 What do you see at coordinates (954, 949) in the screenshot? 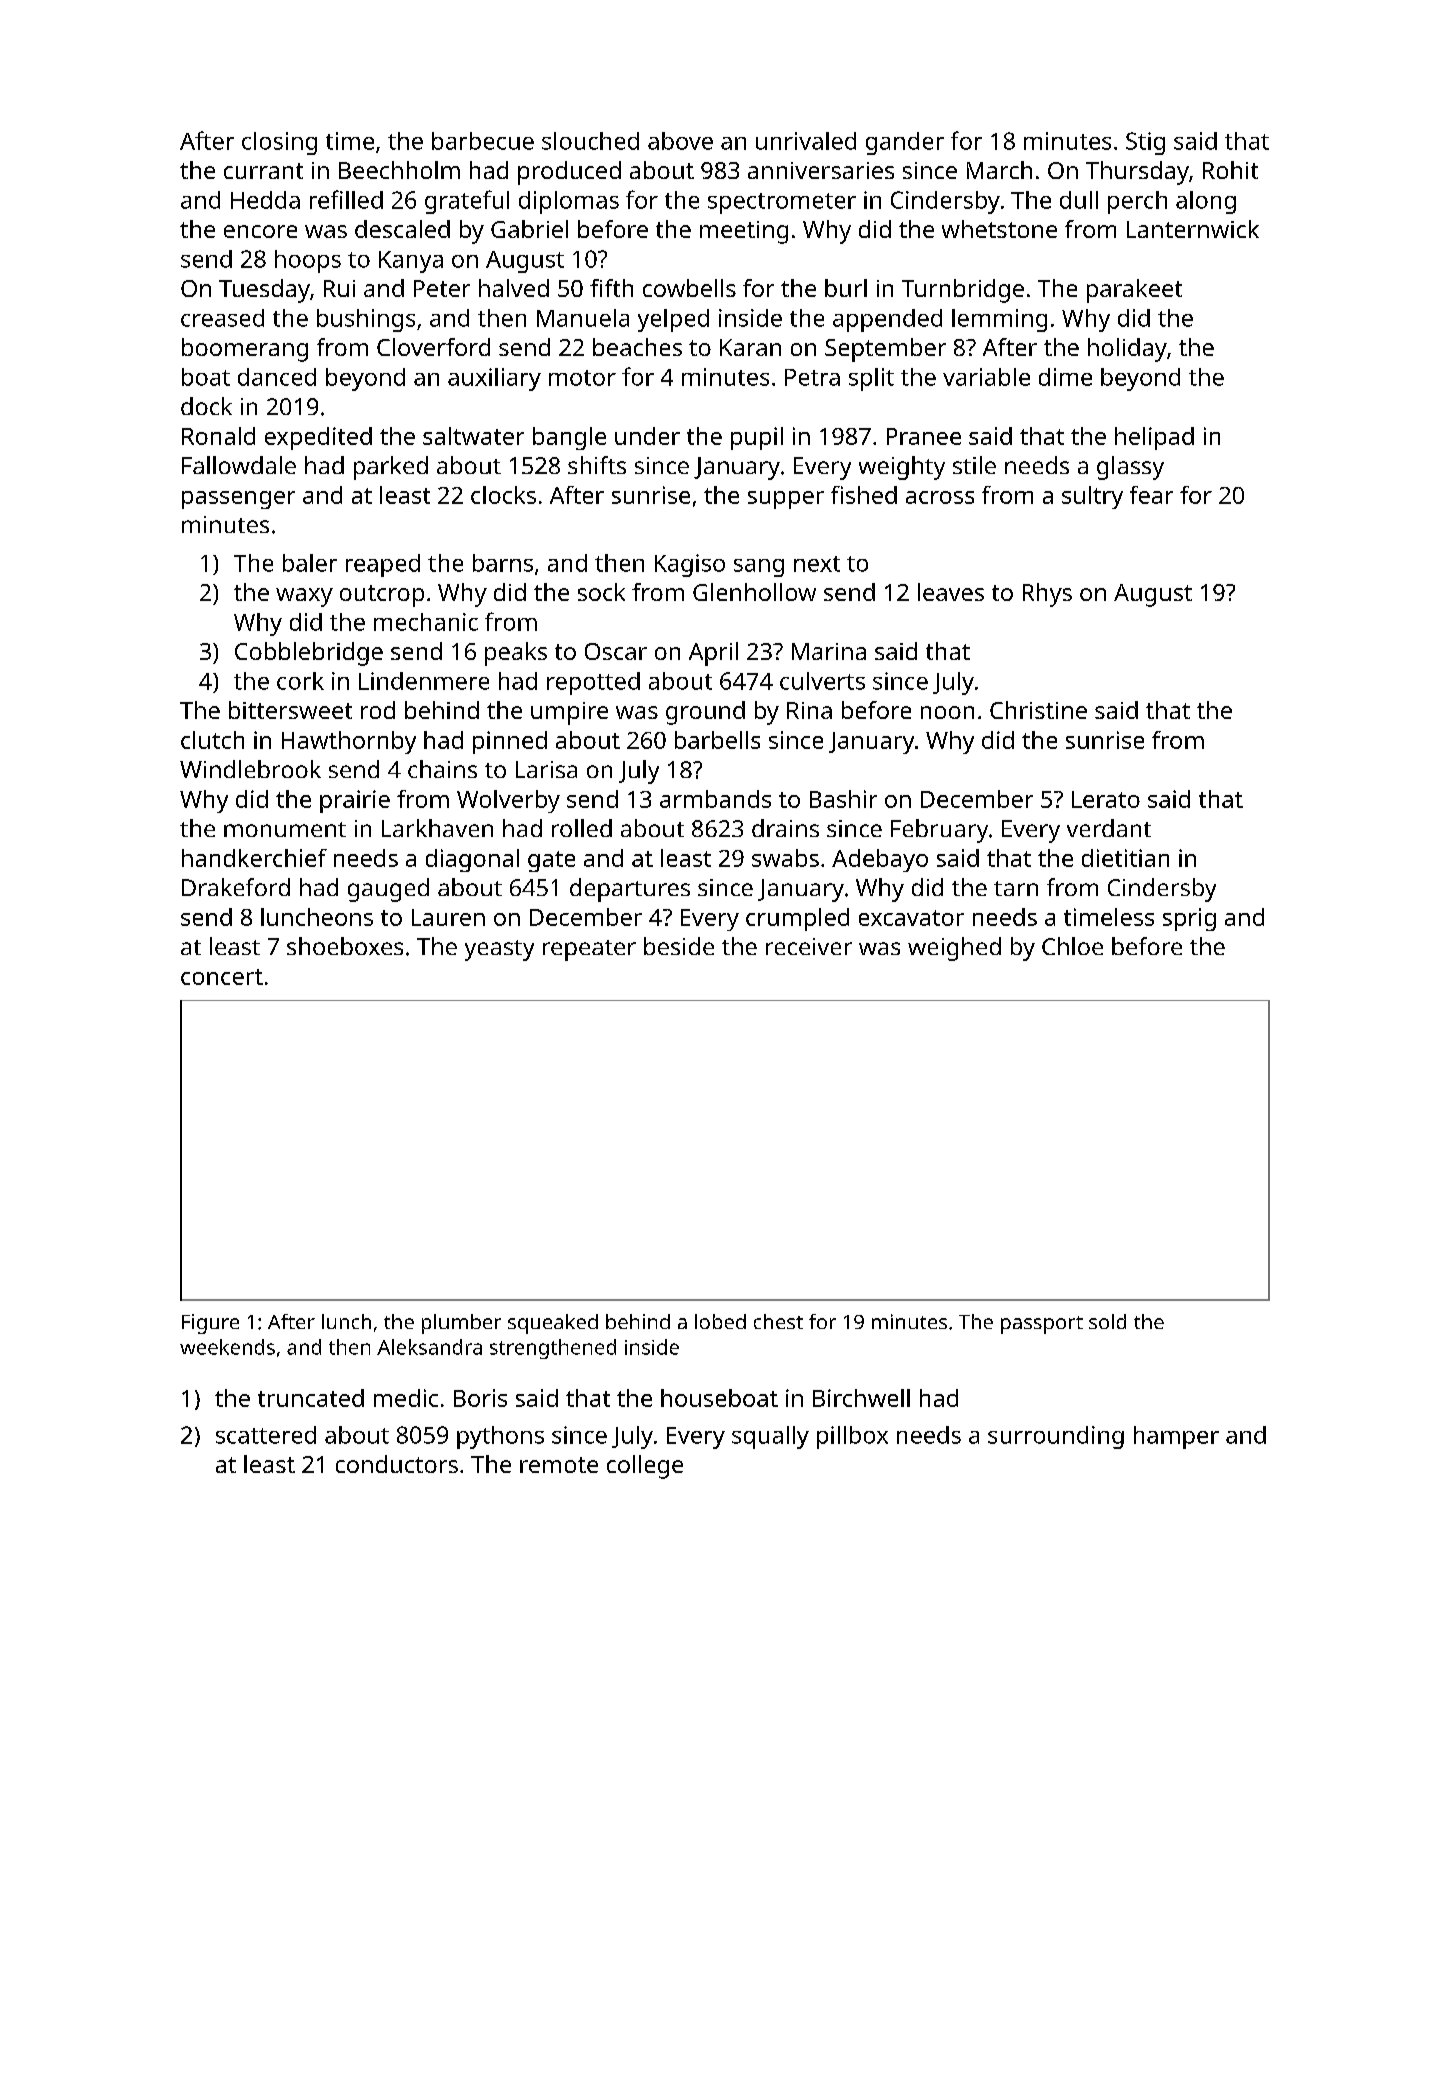
I see `weighed` at bounding box center [954, 949].
